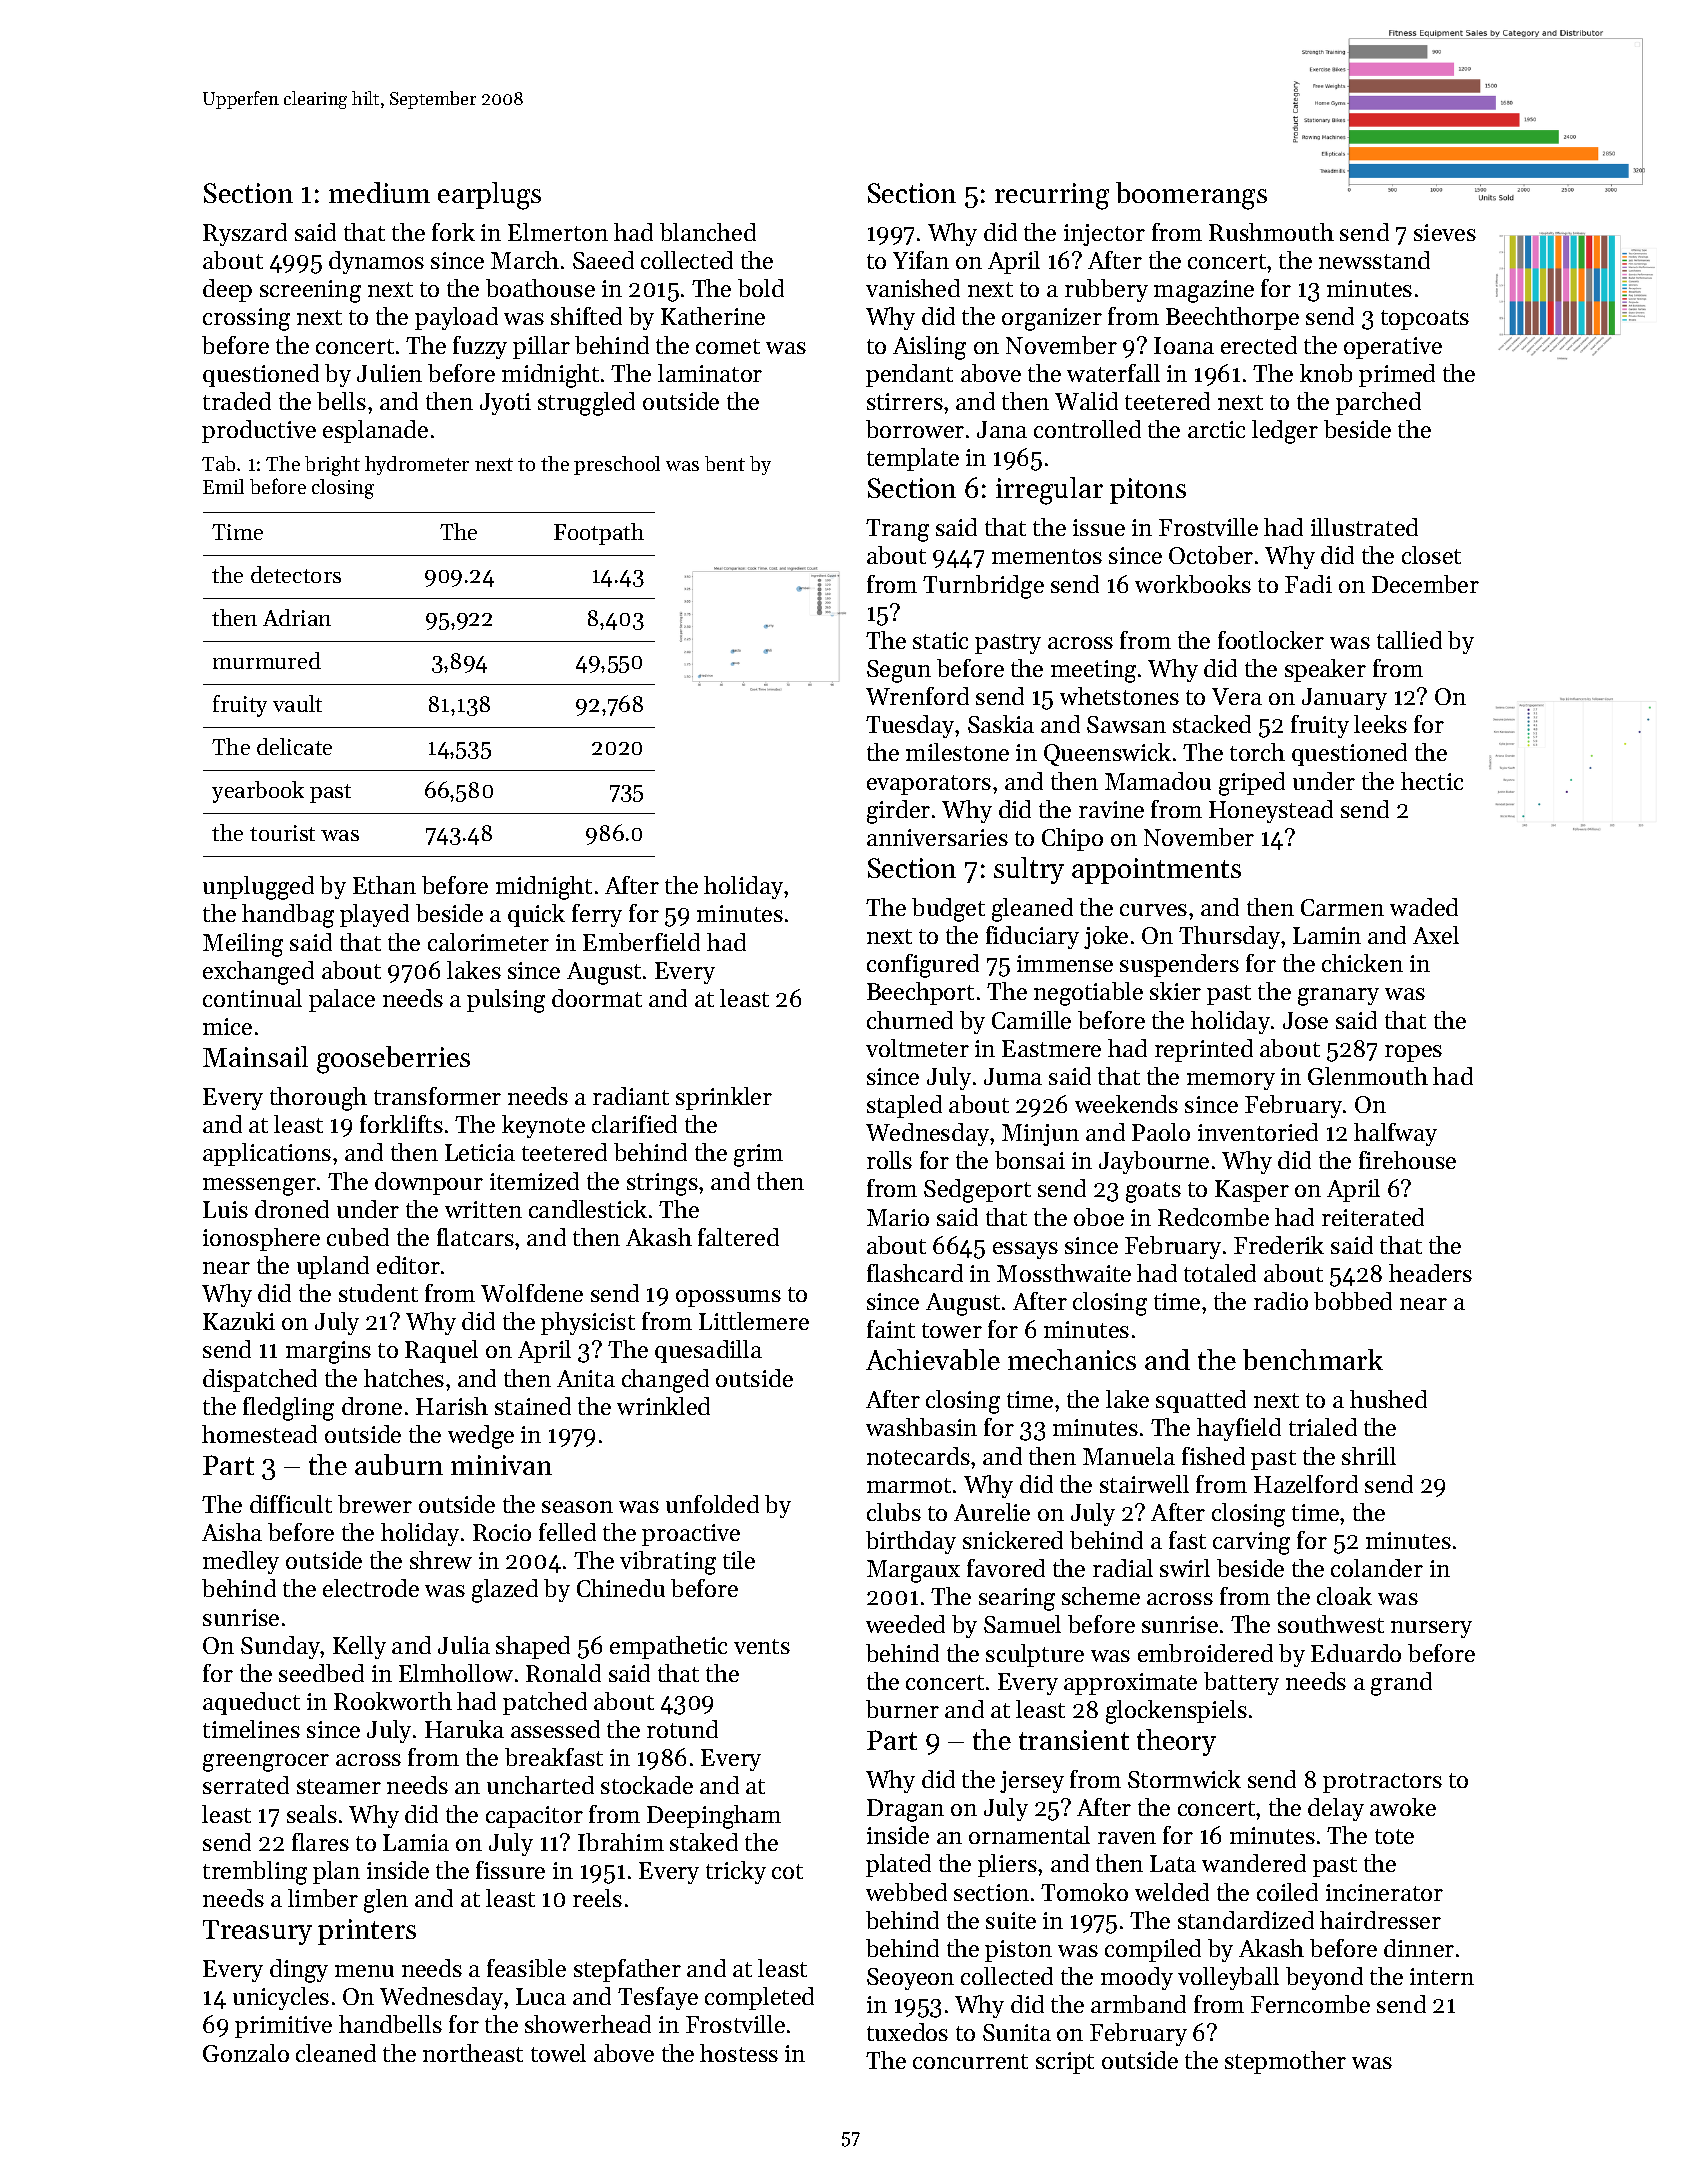  Describe the element at coordinates (540, 288) in the screenshot. I see `boathouse` at that location.
